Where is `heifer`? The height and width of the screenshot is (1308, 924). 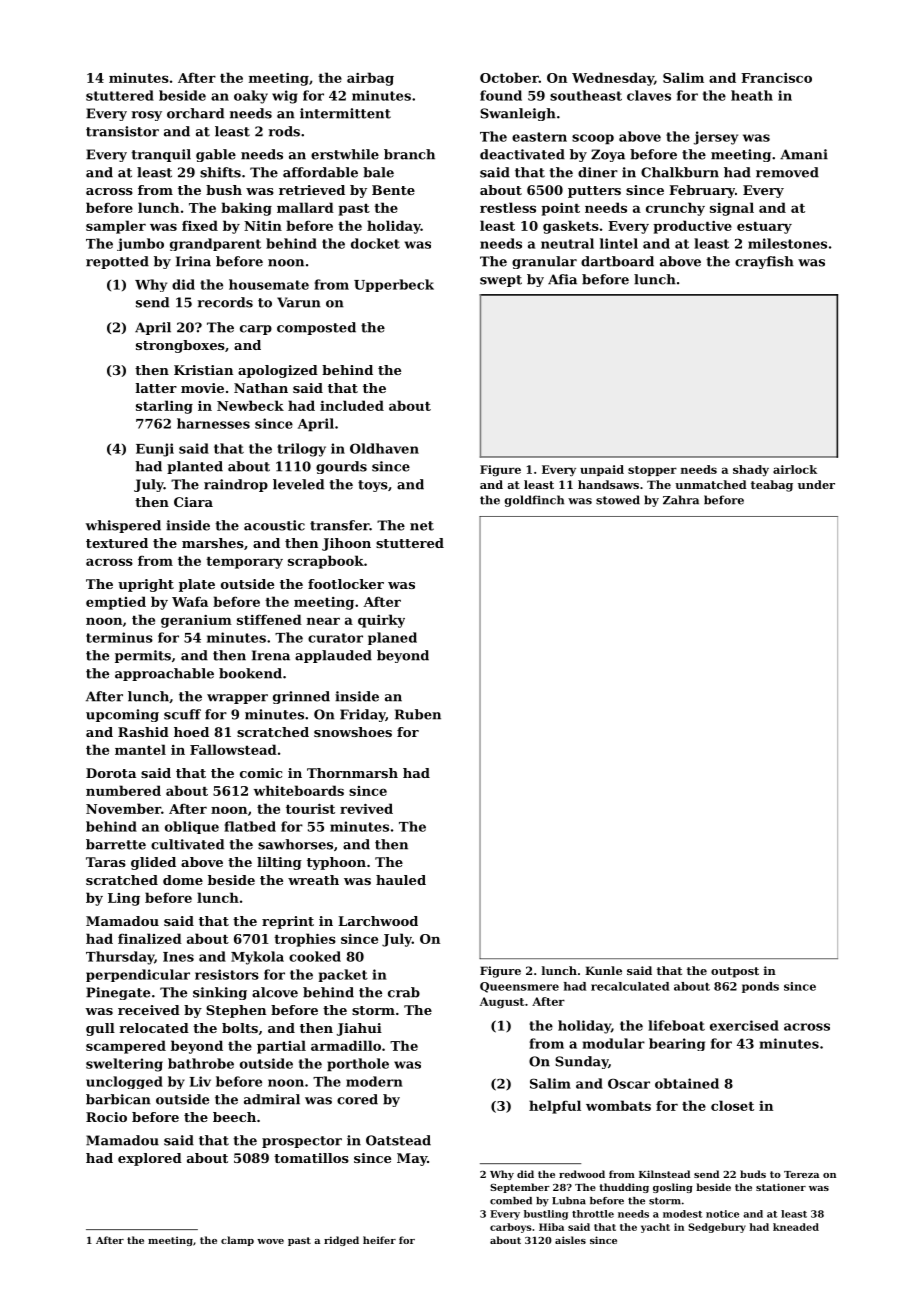 heifer is located at coordinates (379, 1240).
